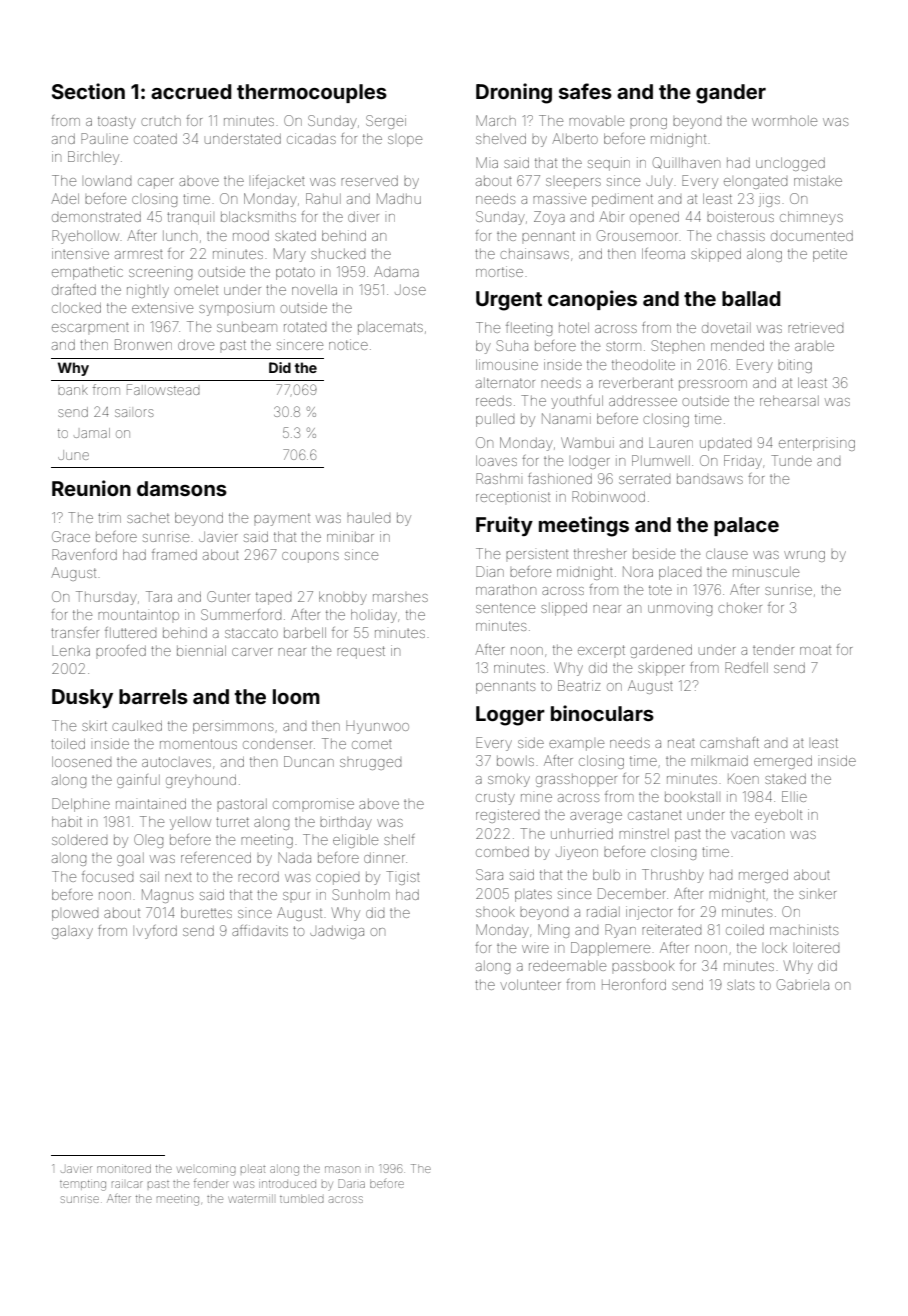 Image resolution: width=908 pixels, height=1316 pixels. I want to click on volunteer, so click(530, 984).
